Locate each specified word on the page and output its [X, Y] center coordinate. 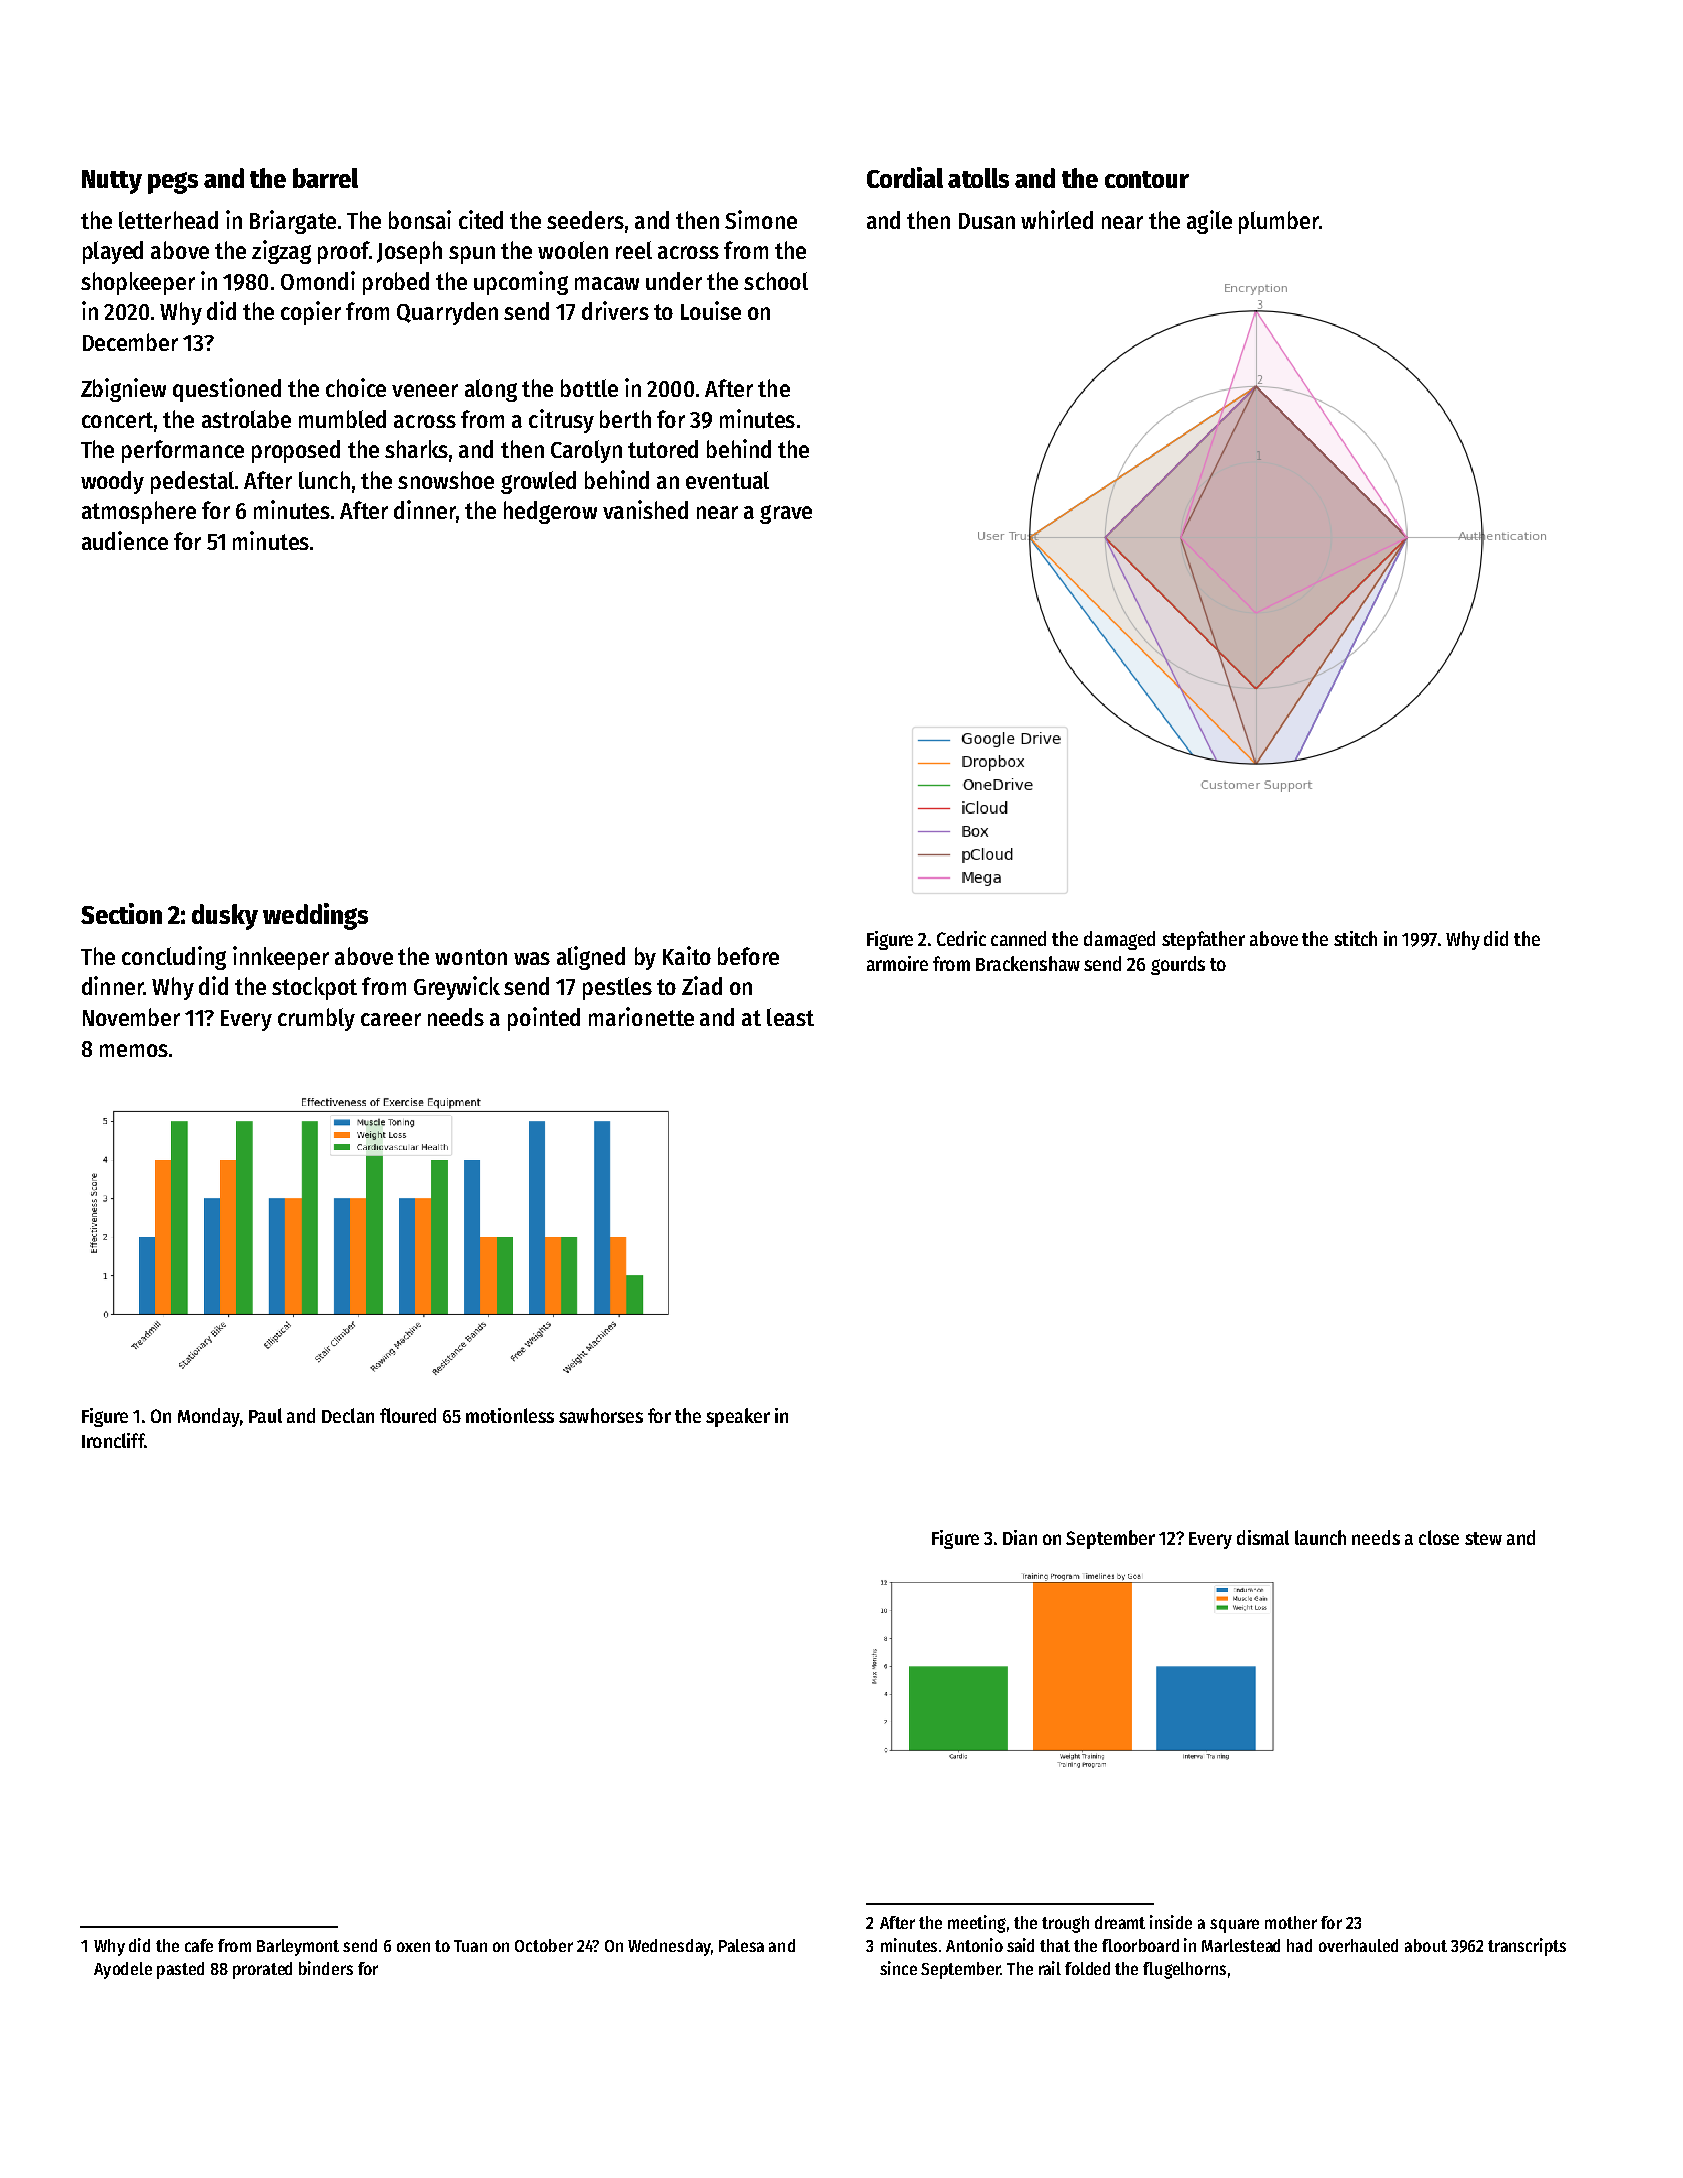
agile [1209, 222]
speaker [738, 1417]
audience [125, 540]
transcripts [1527, 1947]
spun [472, 255]
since [898, 1968]
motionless [510, 1415]
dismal [1263, 1537]
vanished [645, 509]
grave [786, 514]
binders [326, 1968]
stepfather [1203, 940]
